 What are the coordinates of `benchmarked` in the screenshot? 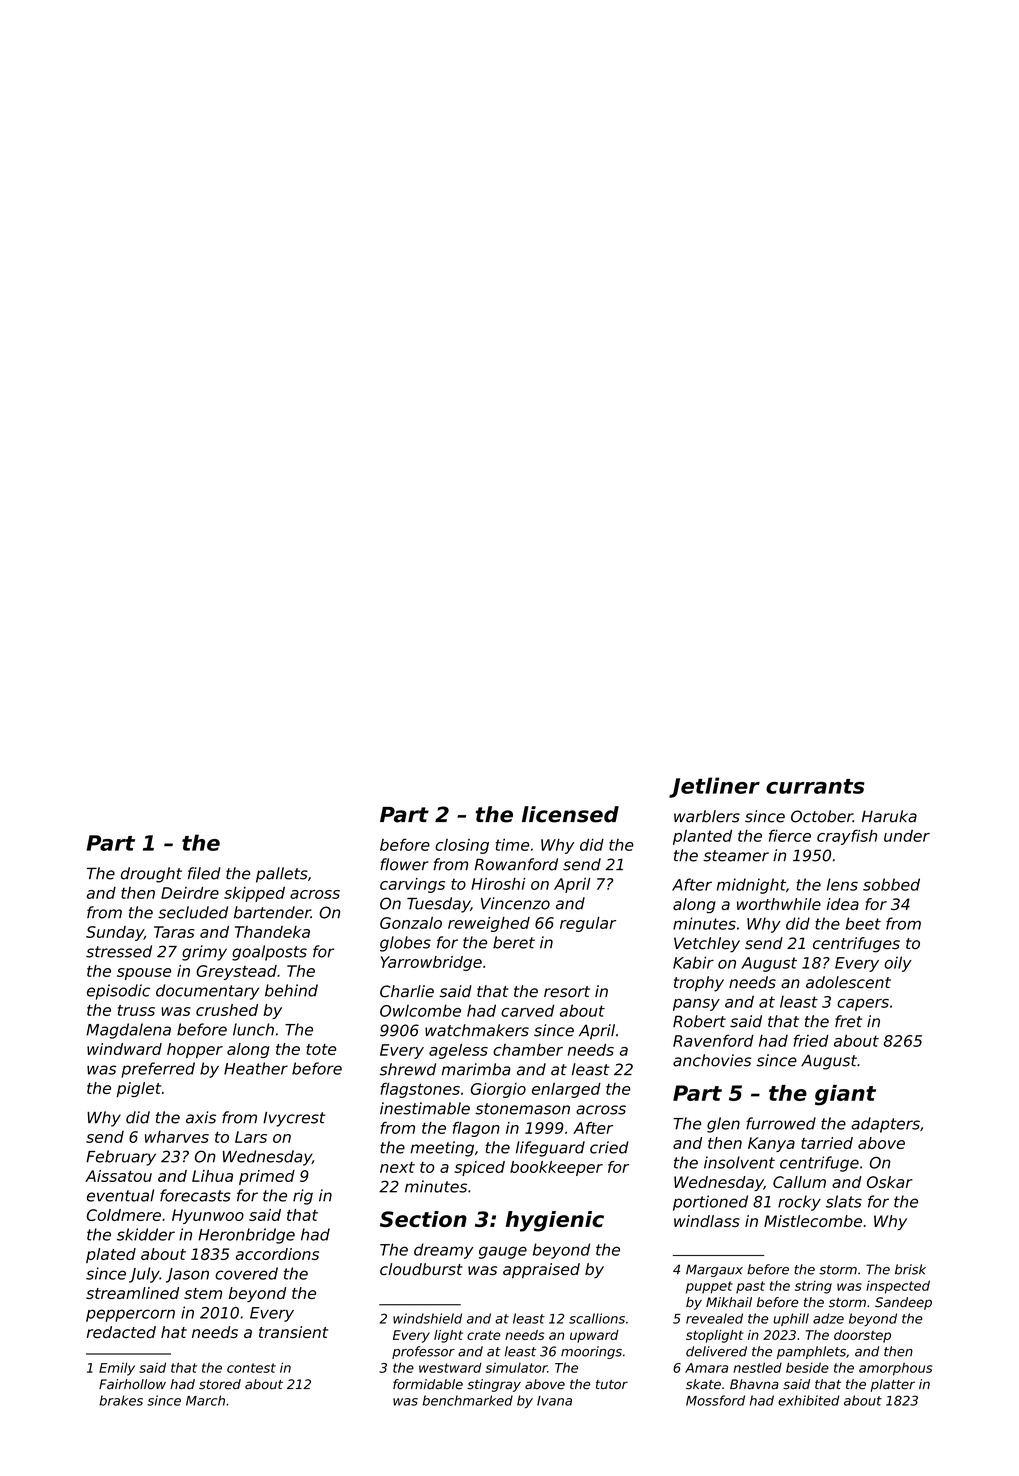 It's located at (467, 1400).
